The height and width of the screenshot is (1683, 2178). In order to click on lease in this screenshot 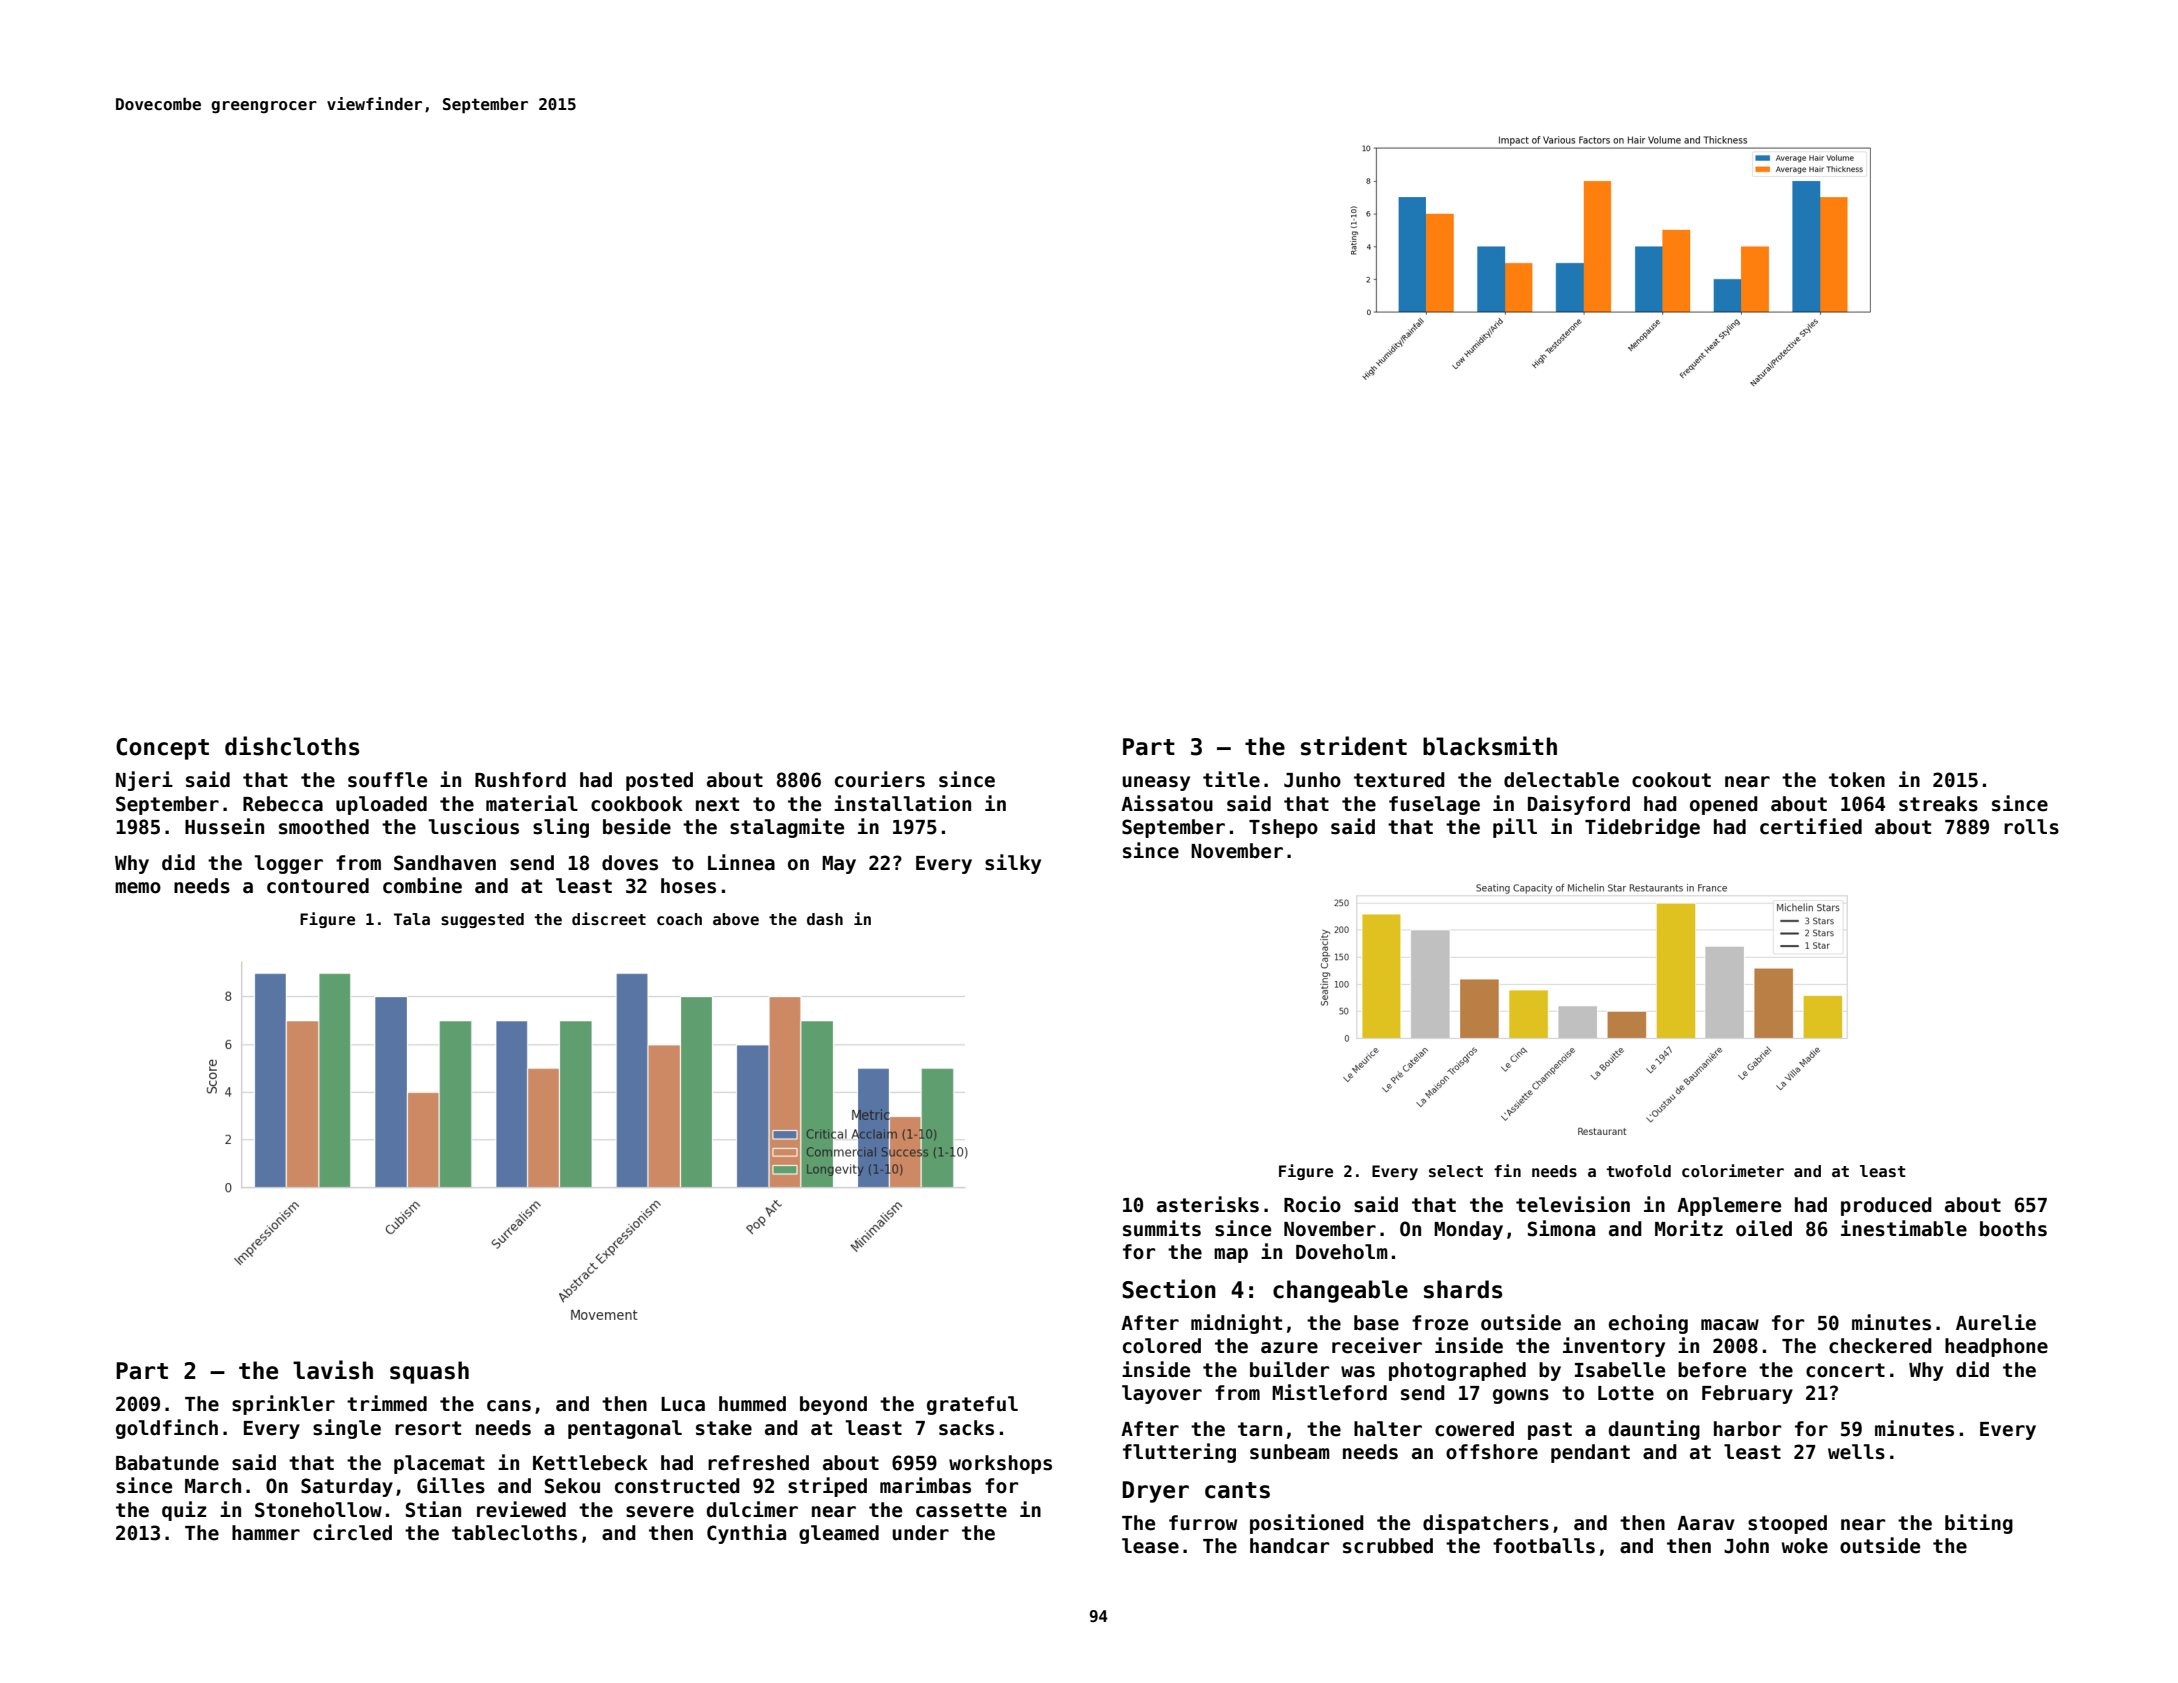, I will do `click(1150, 1546)`.
